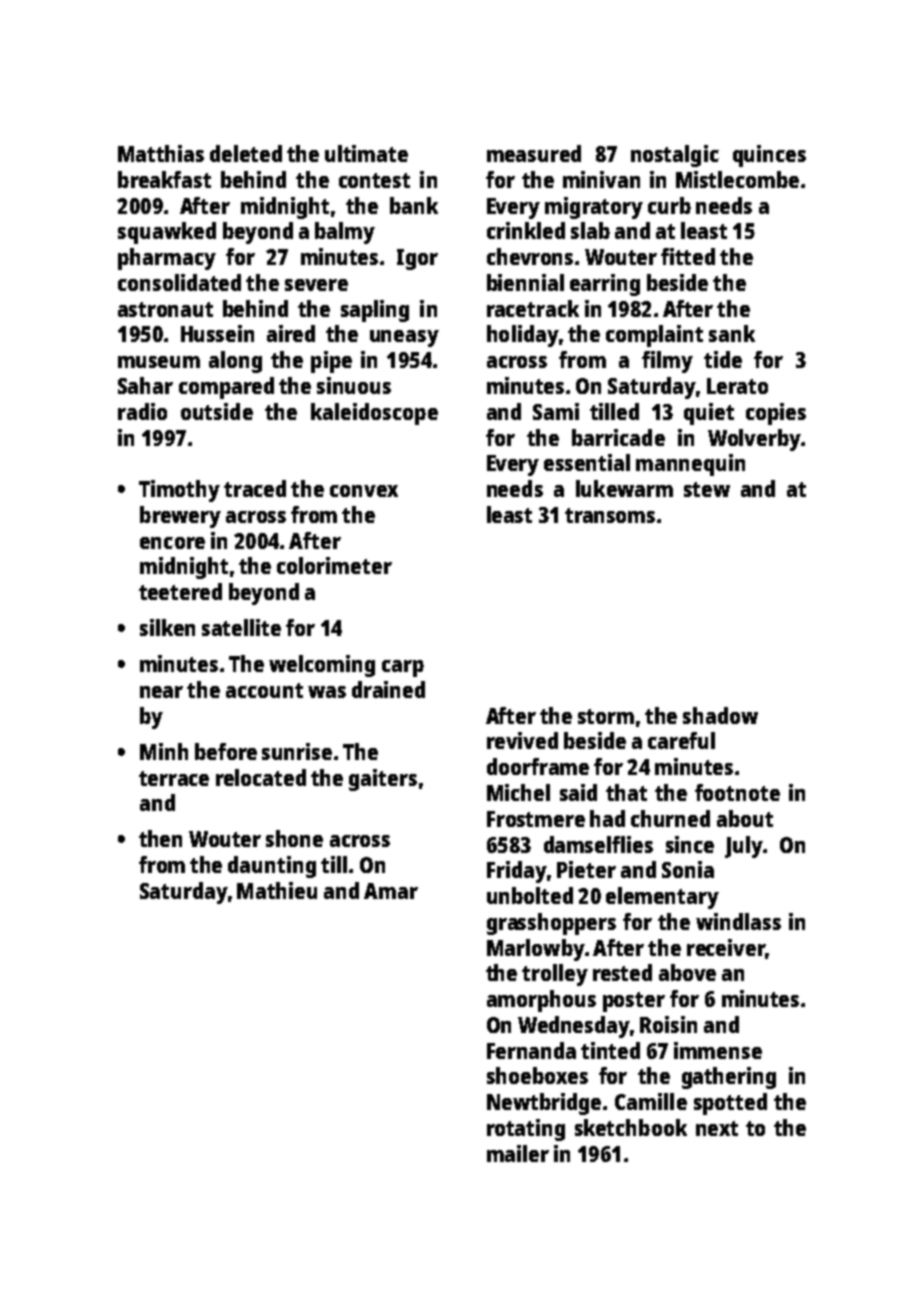 The image size is (924, 1311). What do you see at coordinates (383, 780) in the screenshot?
I see `gaiters` at bounding box center [383, 780].
